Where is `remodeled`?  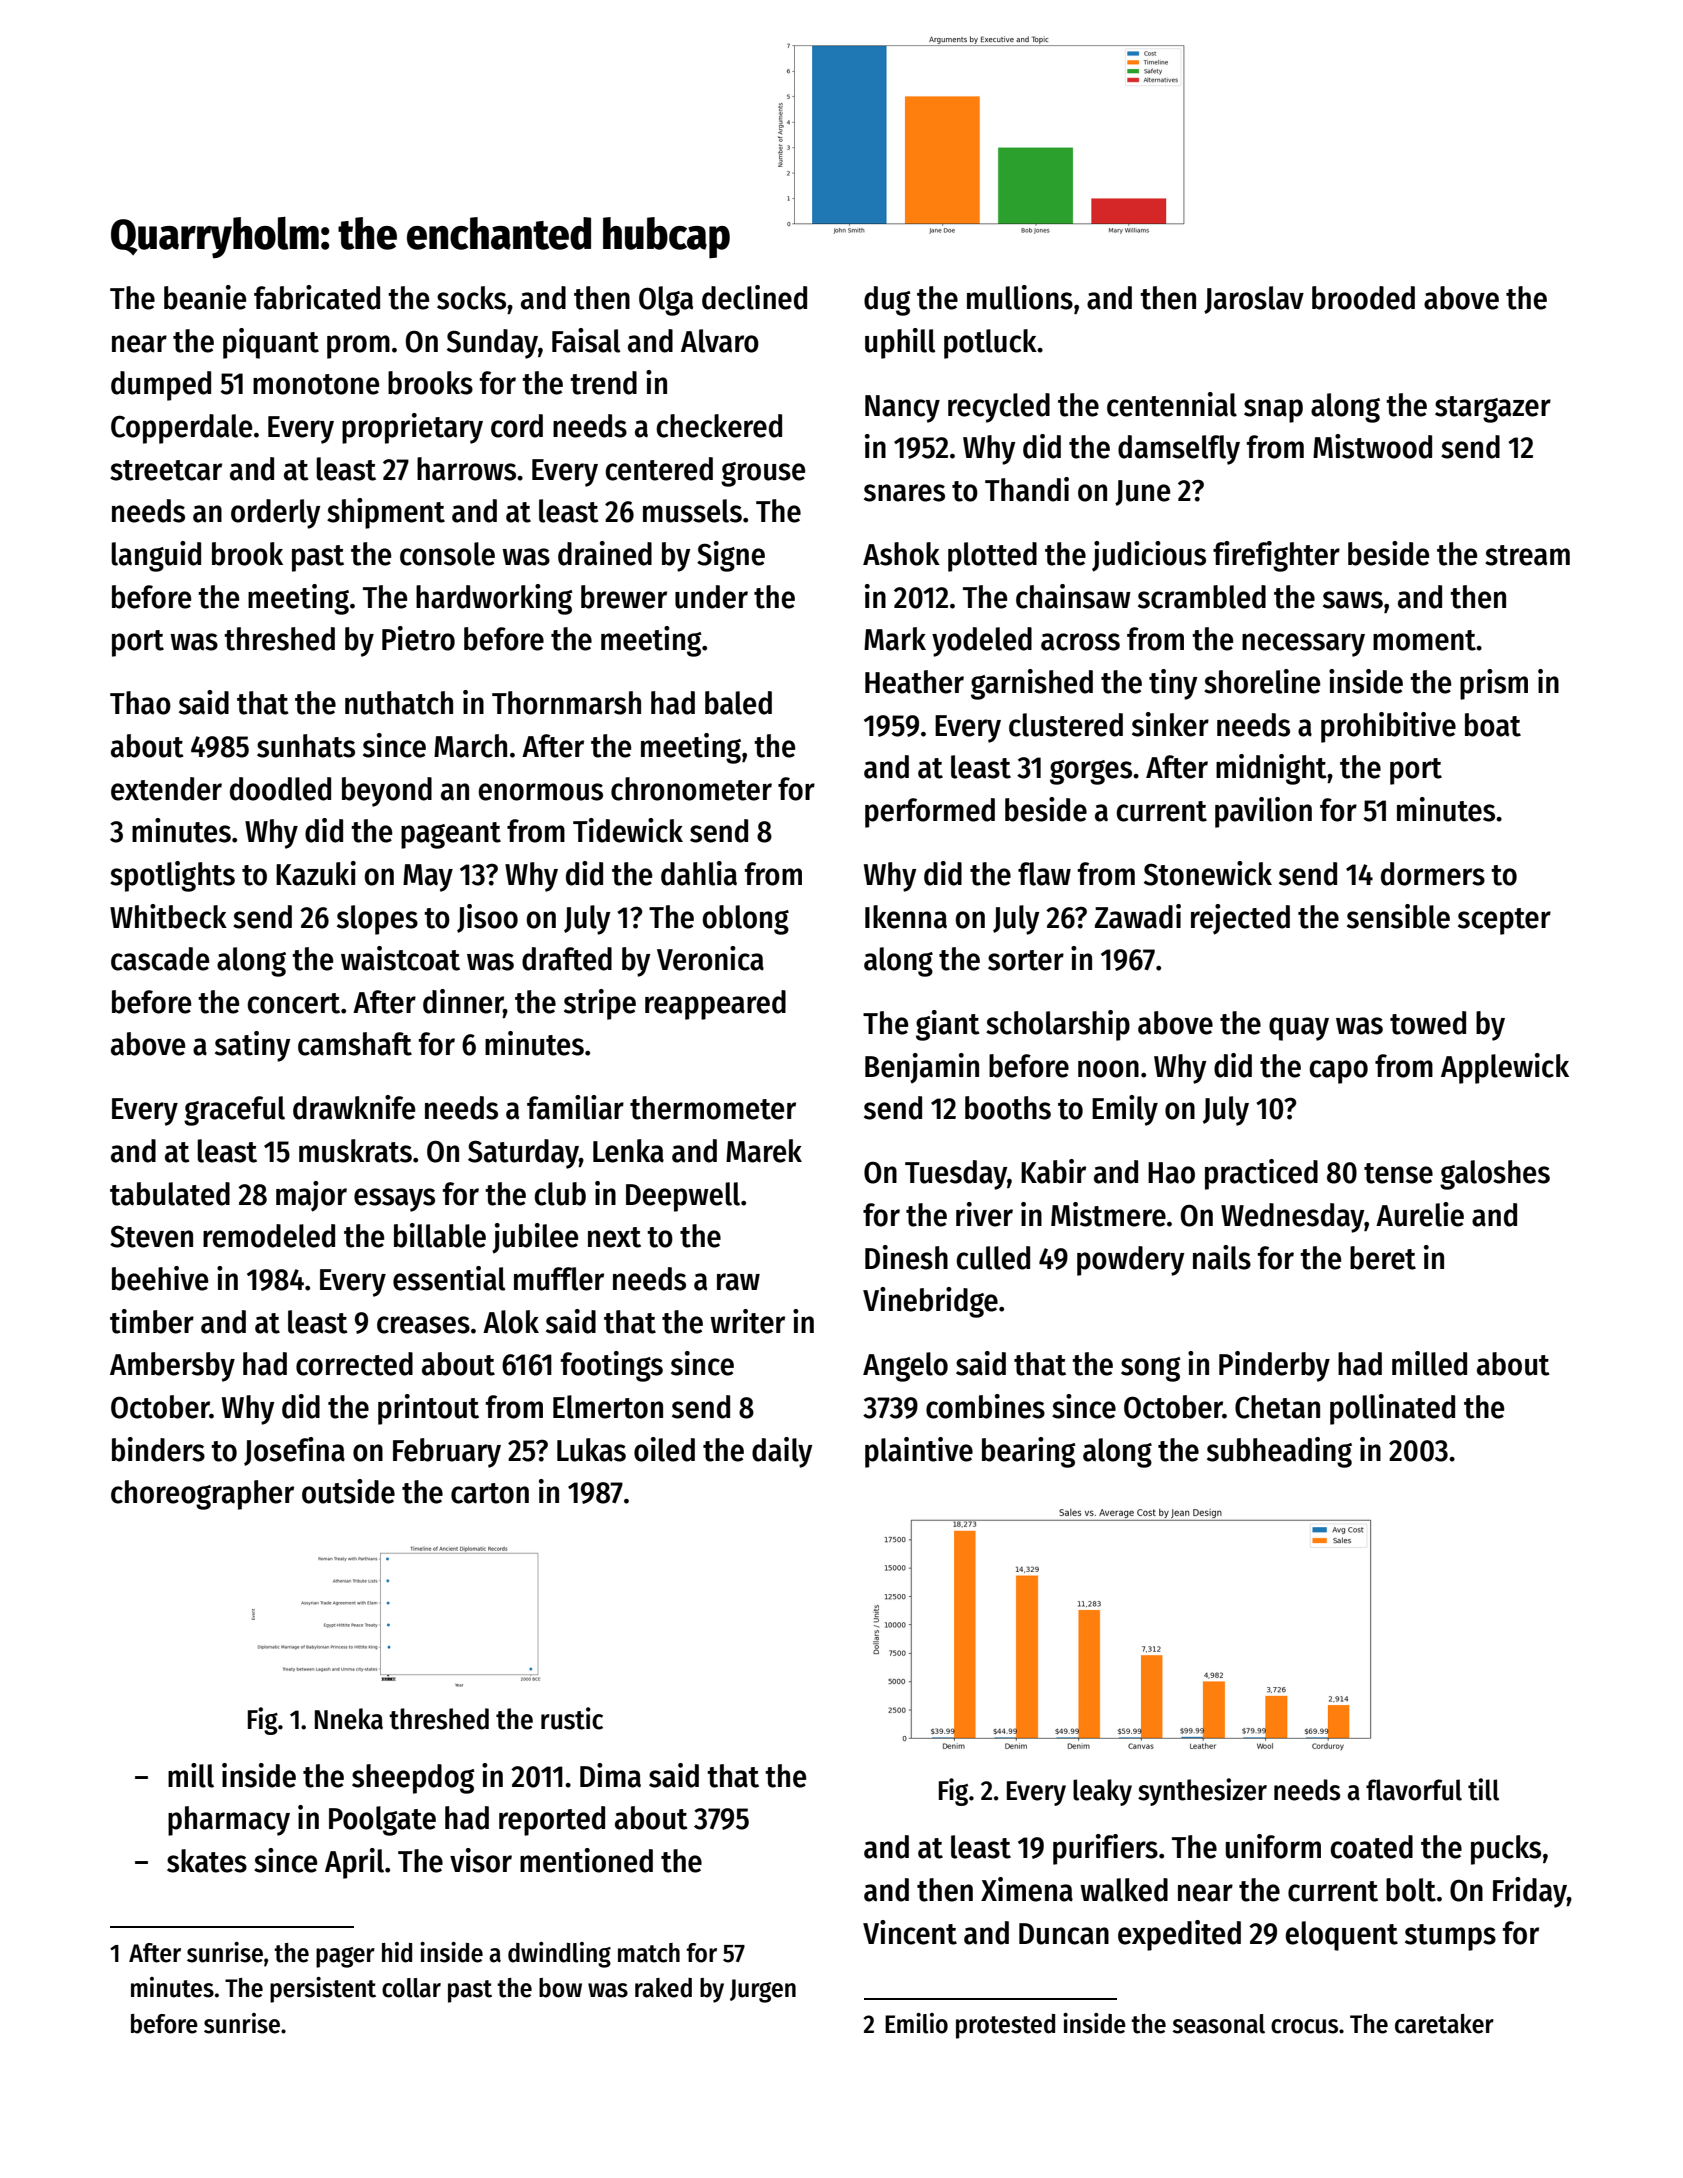
remodeled is located at coordinates (269, 1236).
